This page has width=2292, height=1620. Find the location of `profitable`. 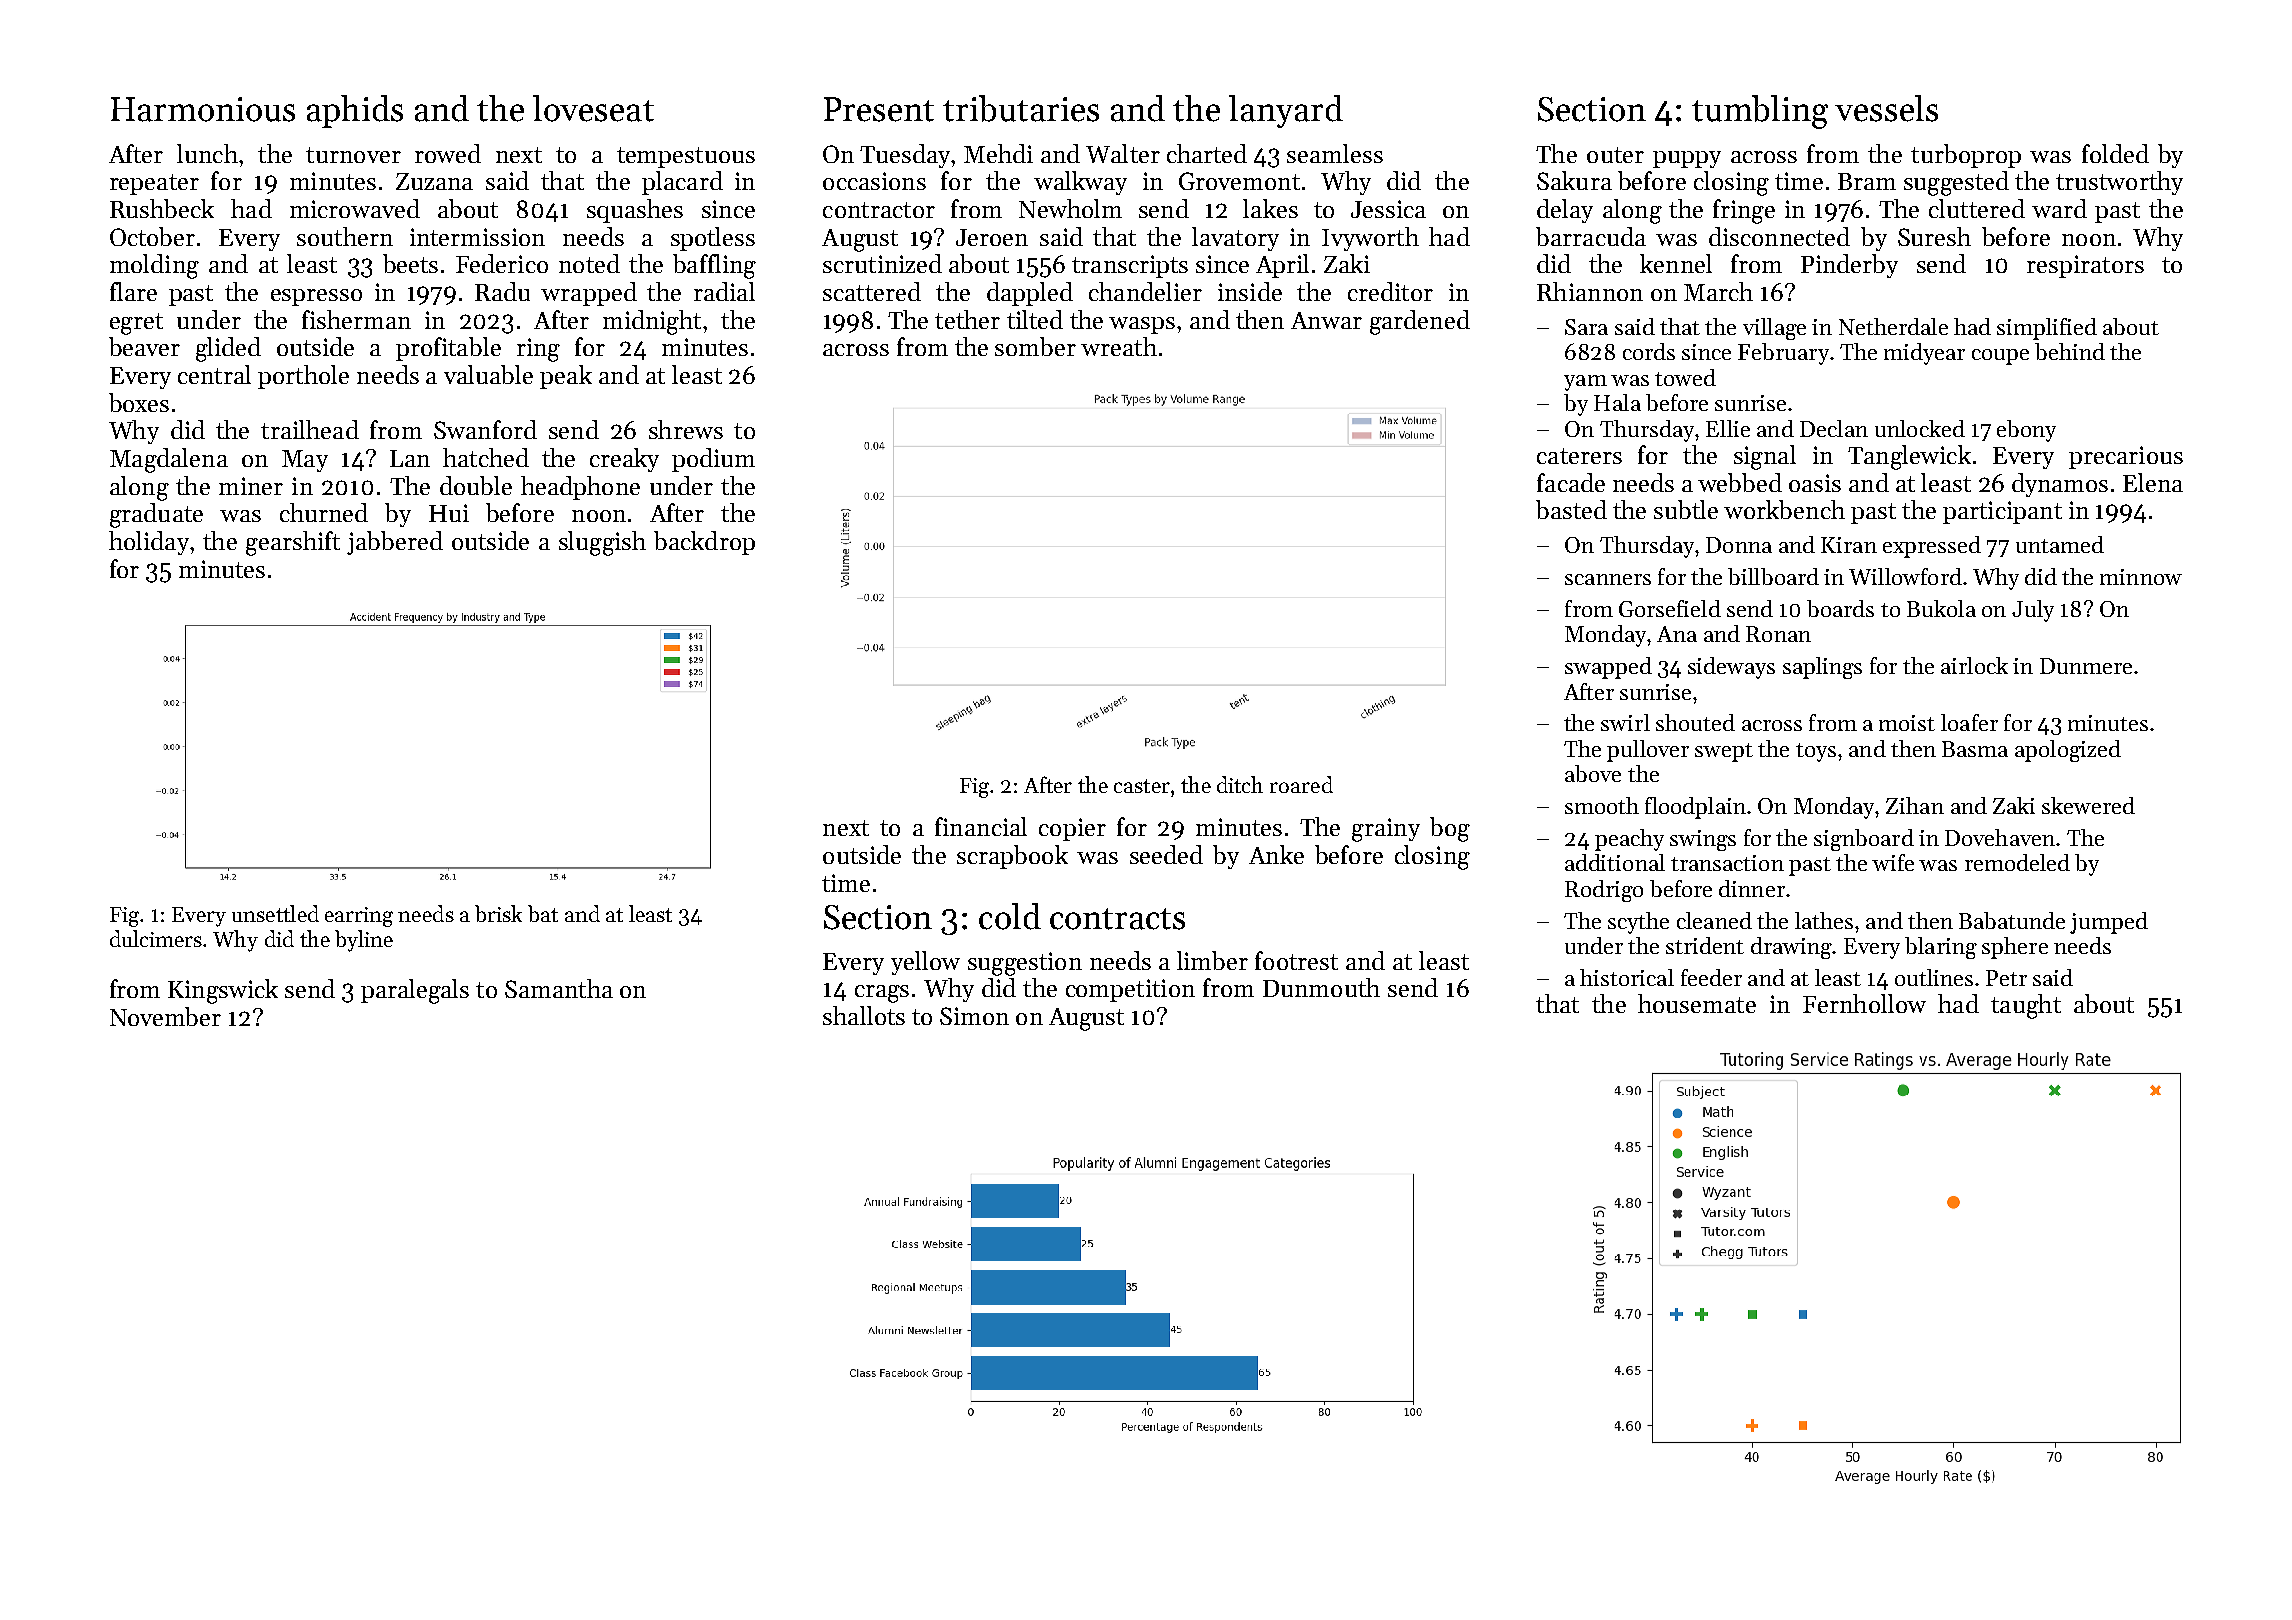

profitable is located at coordinates (448, 349).
